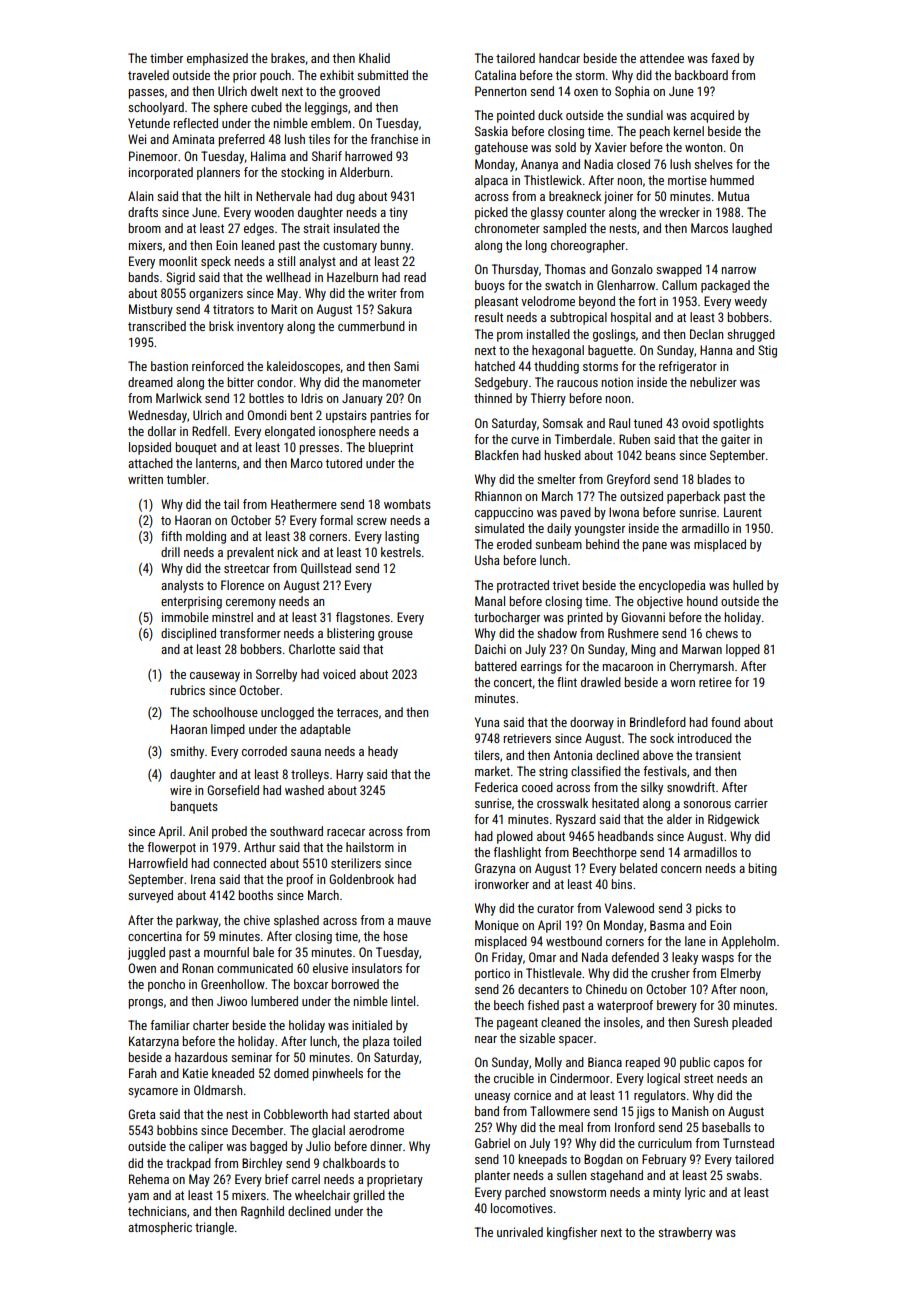  Describe the element at coordinates (268, 156) in the document. I see `Halima` at that location.
